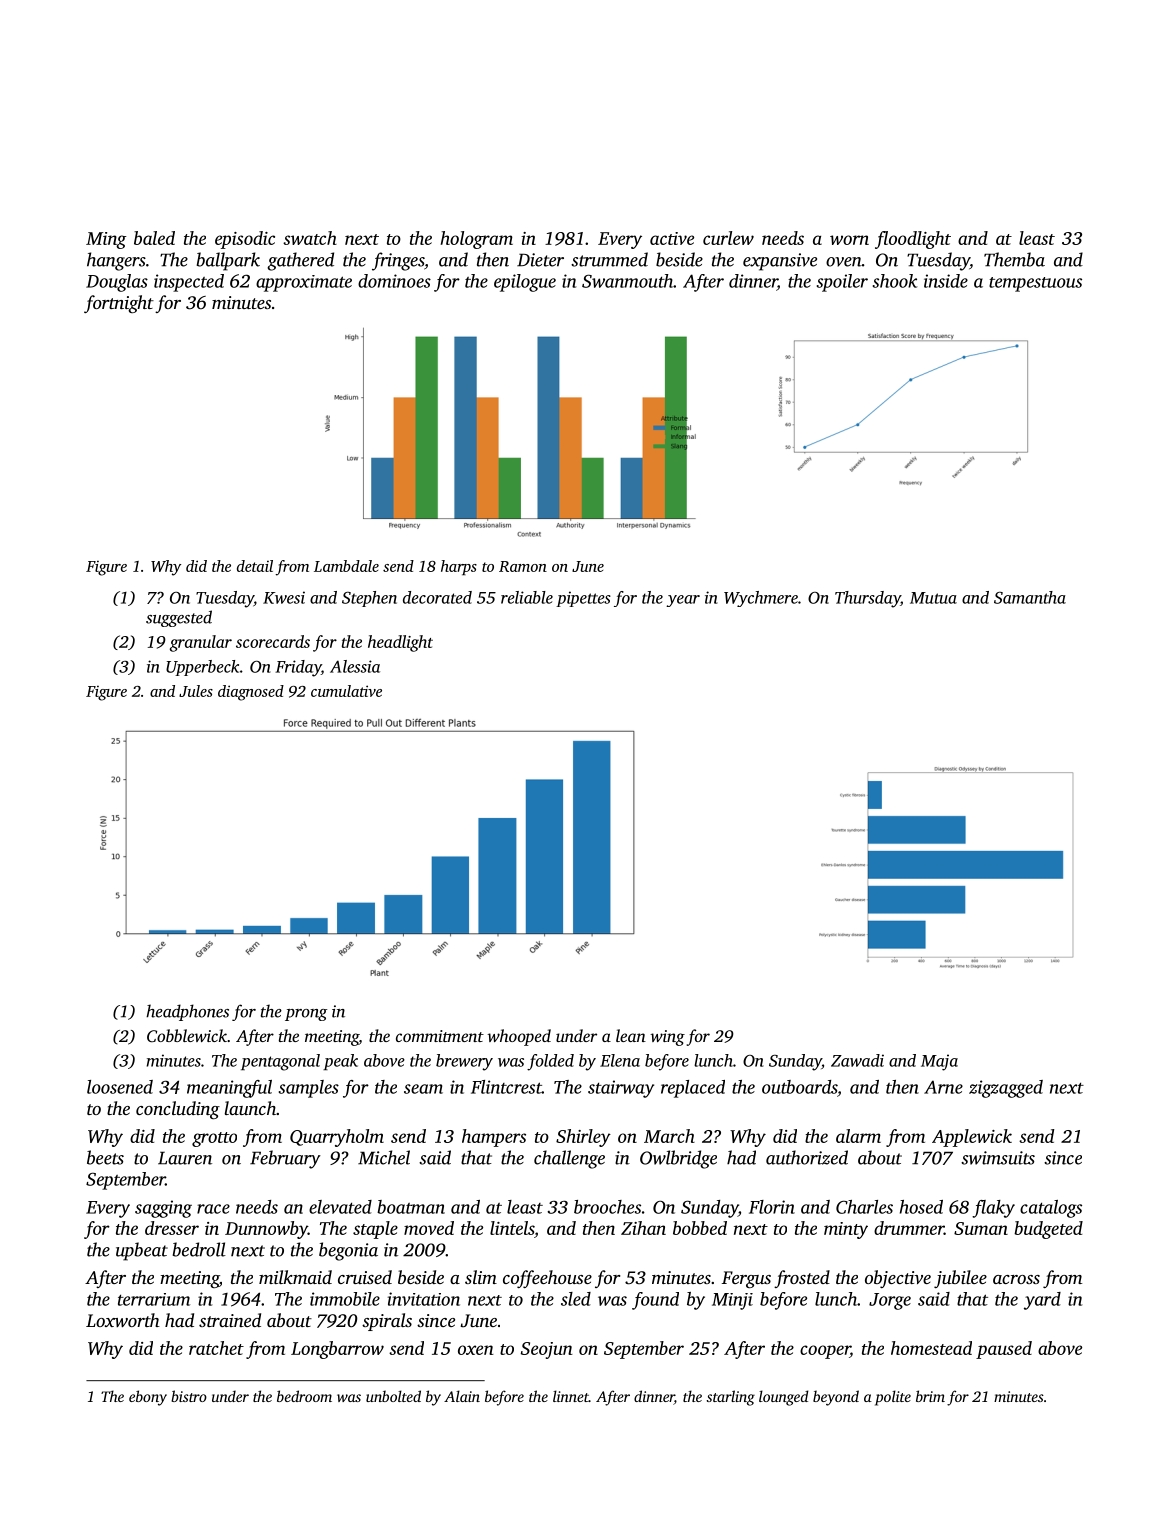 This screenshot has height=1513, width=1169. Describe the element at coordinates (245, 240) in the screenshot. I see `episodic` at that location.
